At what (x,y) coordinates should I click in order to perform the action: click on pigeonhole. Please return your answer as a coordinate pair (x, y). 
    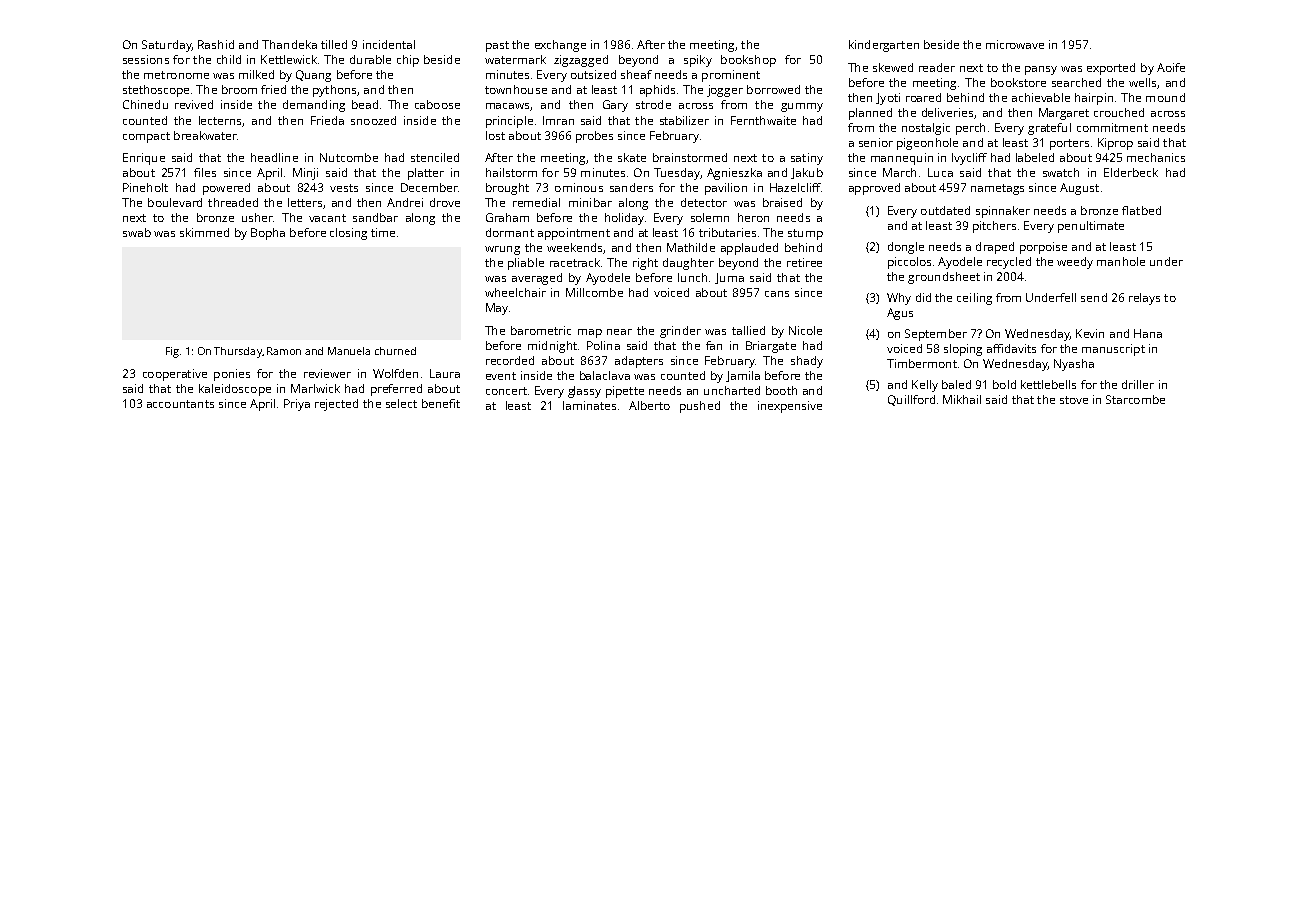
    Looking at the image, I should click on (927, 144).
